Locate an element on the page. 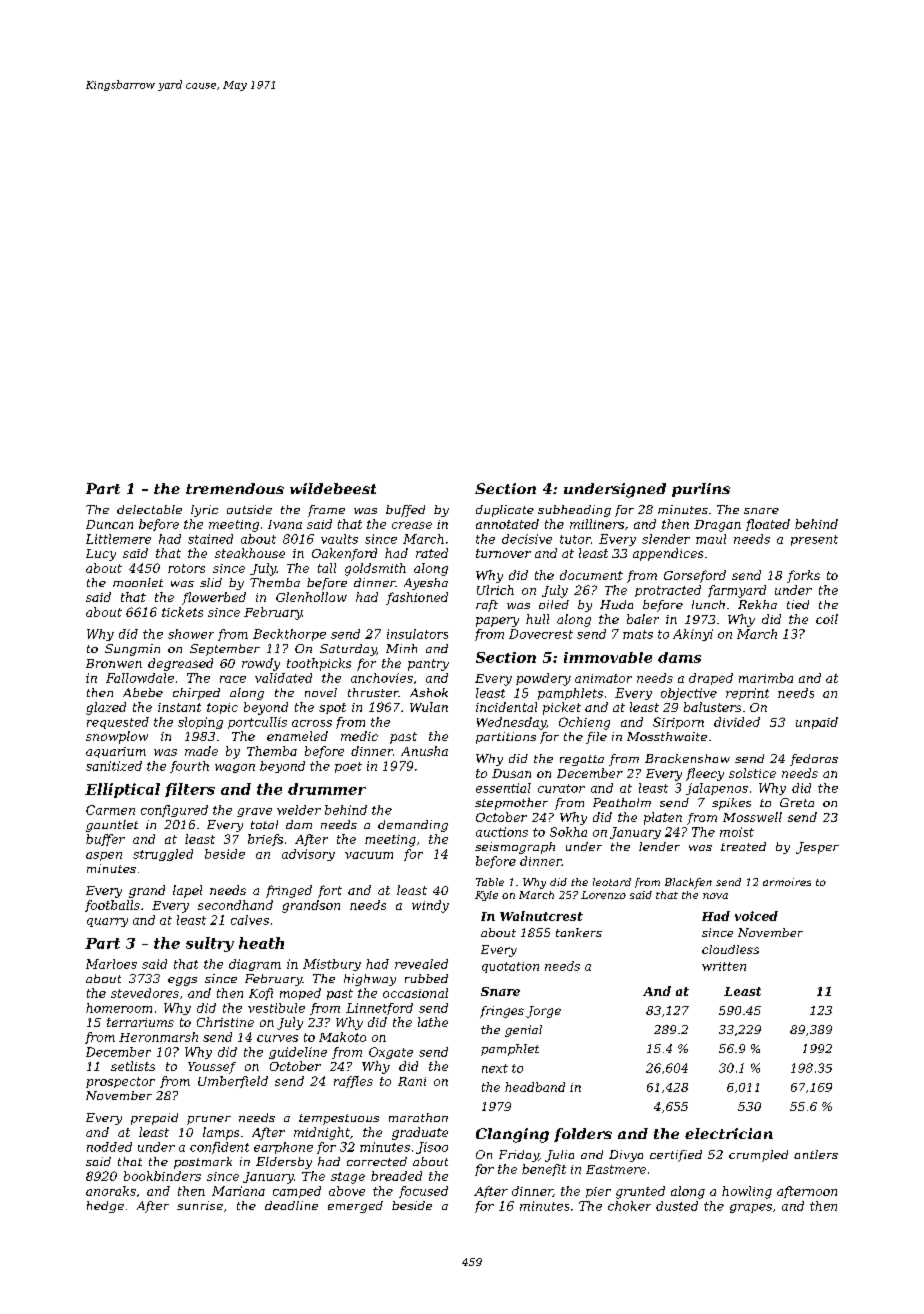 The width and height of the image is (924, 1314). anoraks is located at coordinates (111, 1191).
